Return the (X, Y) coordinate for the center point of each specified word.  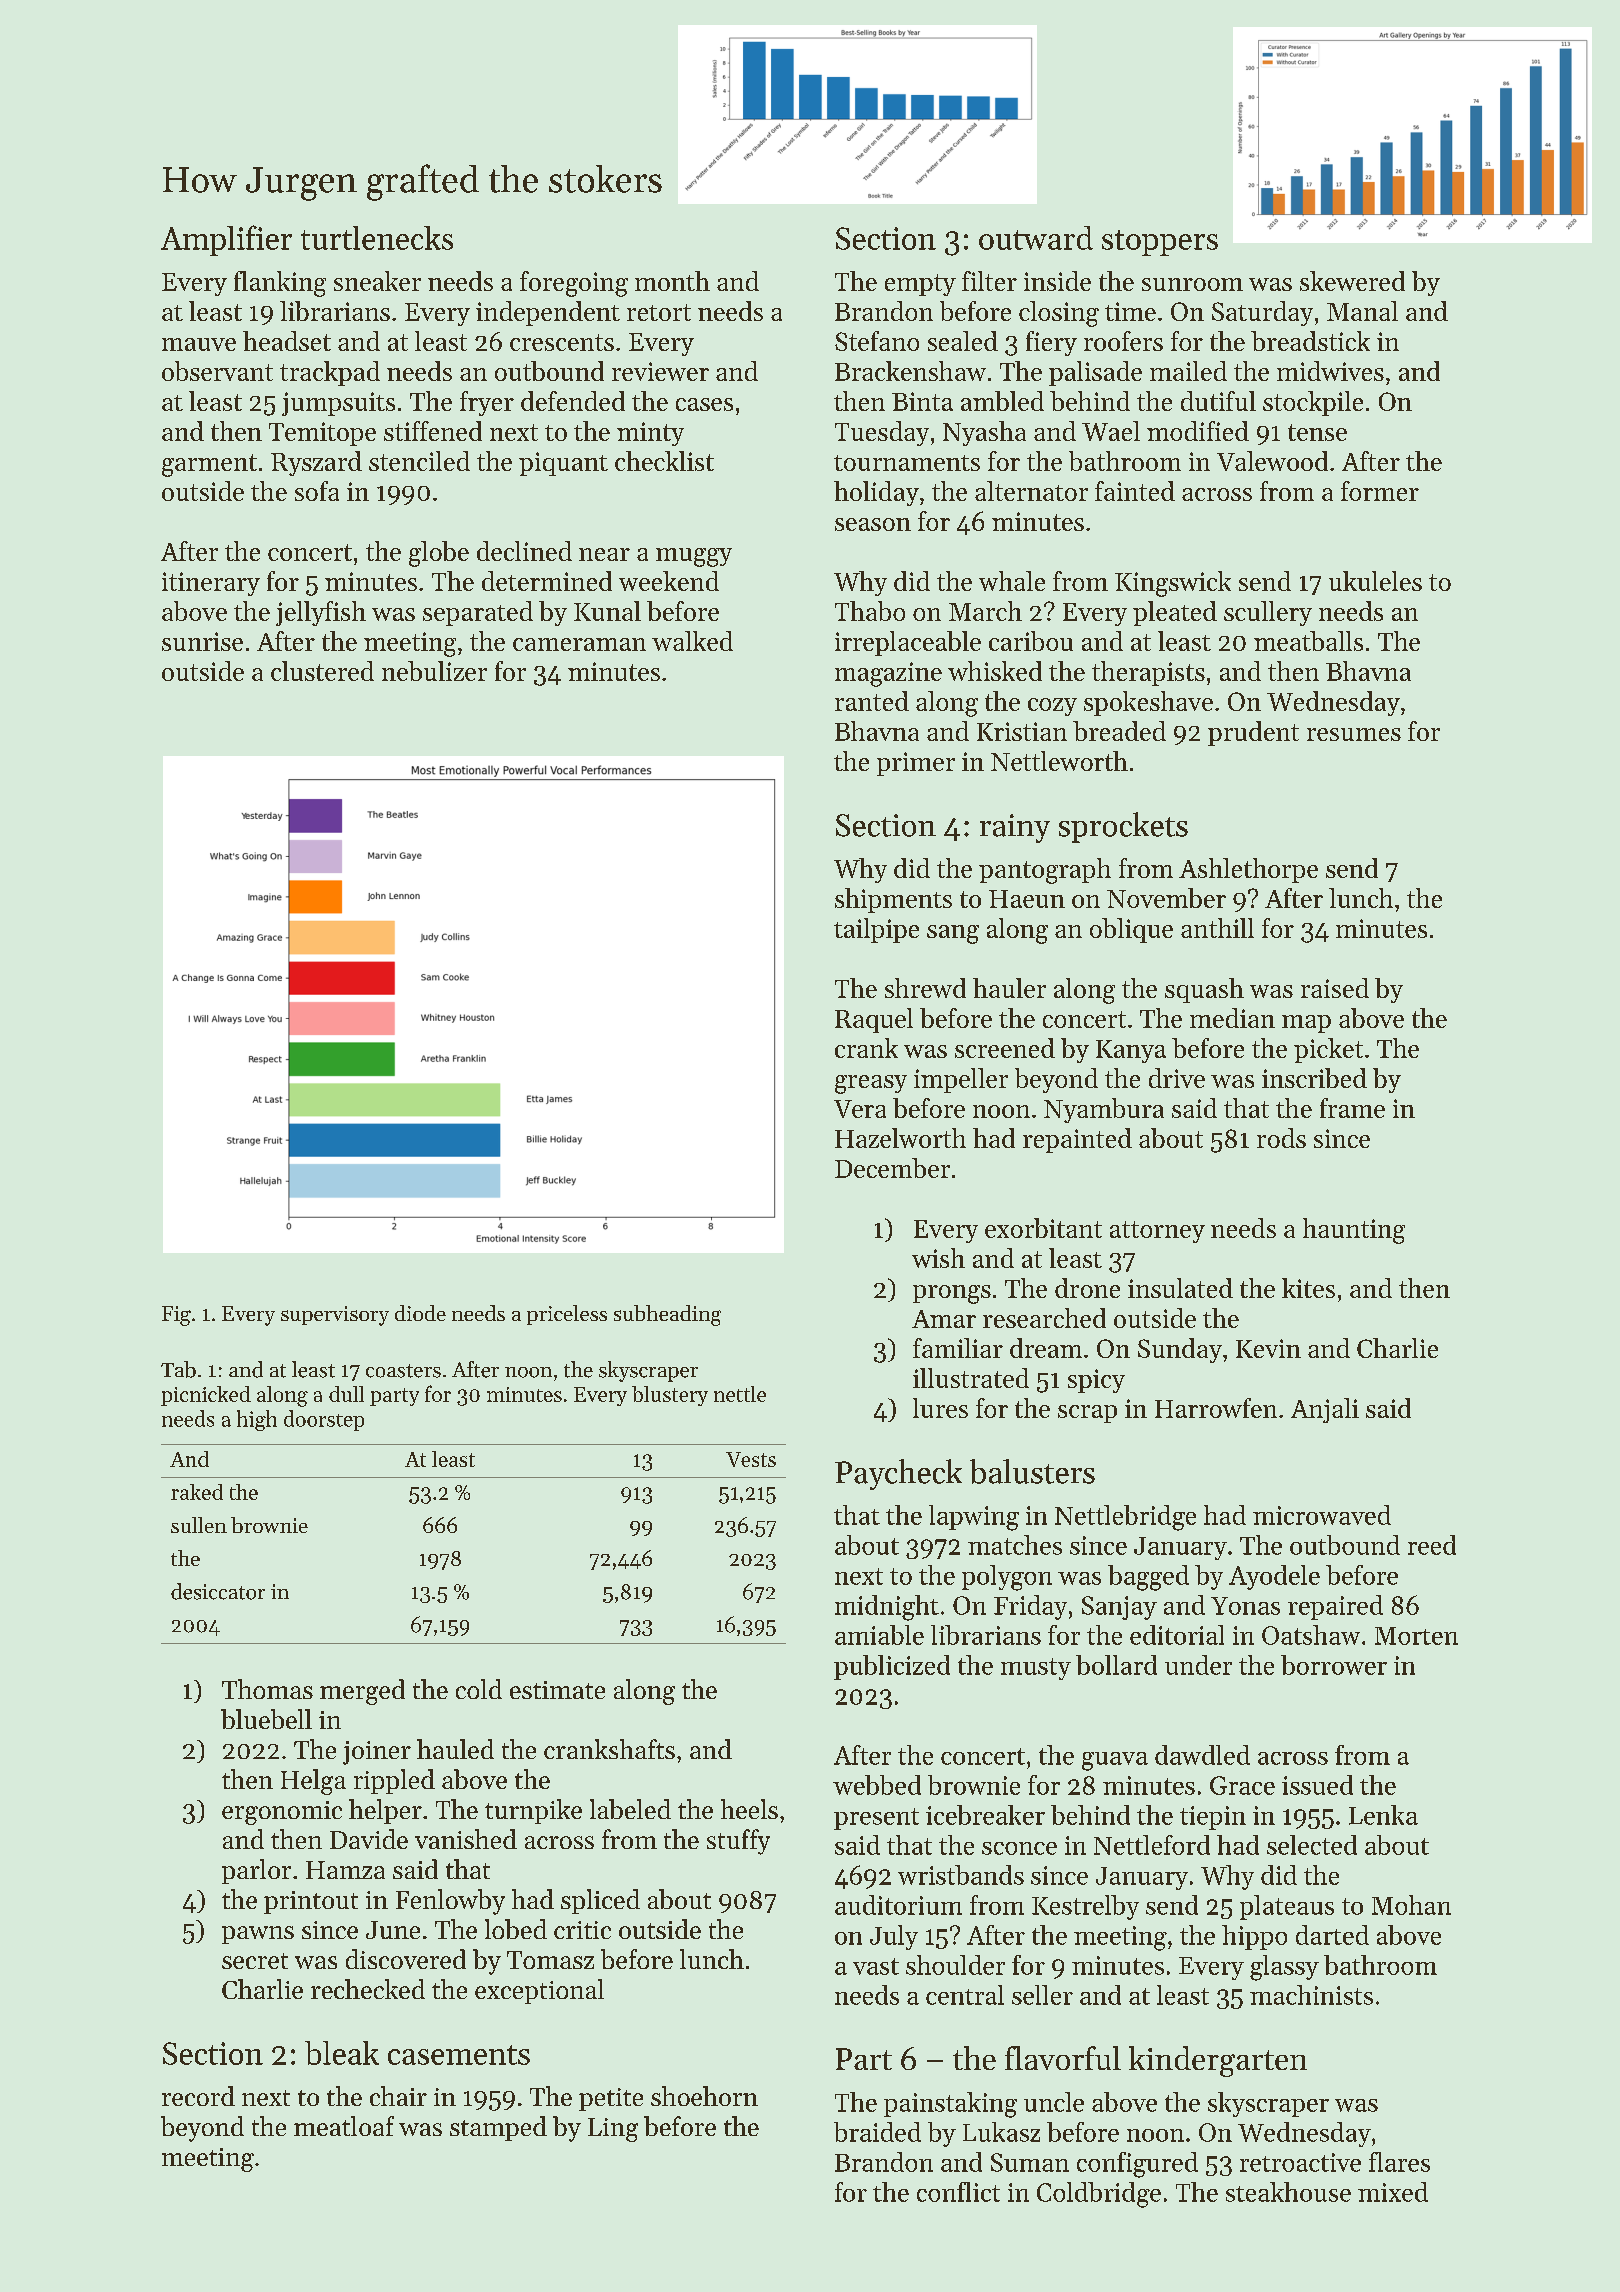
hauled (455, 1749)
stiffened (433, 431)
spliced (600, 1901)
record (198, 2096)
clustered (322, 671)
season (873, 524)
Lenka (1383, 1815)
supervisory (335, 1316)
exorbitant (1043, 1228)
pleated (1175, 613)
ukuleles (1375, 581)
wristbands (961, 1875)
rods (1281, 1138)
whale (1012, 581)
